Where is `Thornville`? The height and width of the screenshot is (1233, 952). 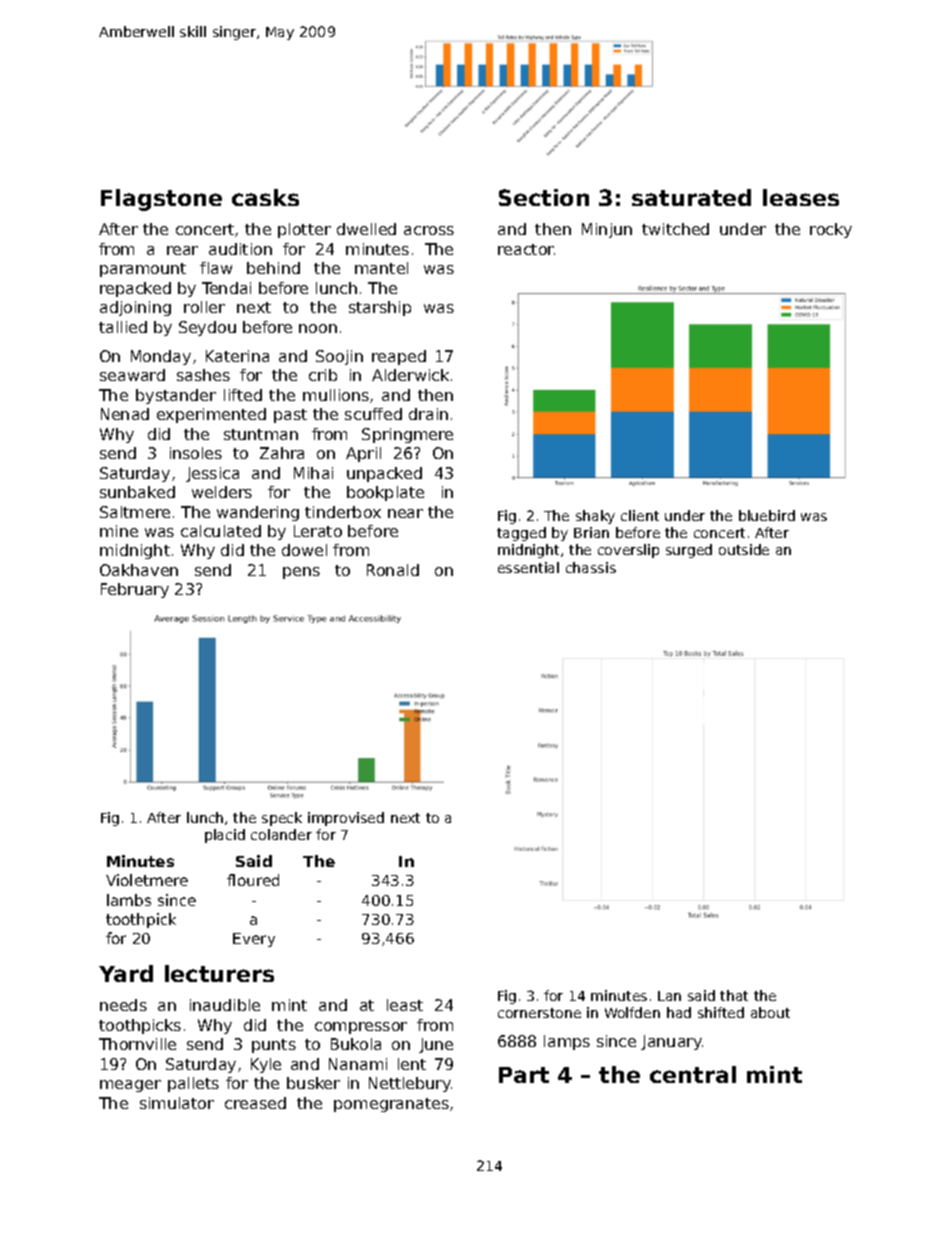 Thornville is located at coordinates (137, 1044).
